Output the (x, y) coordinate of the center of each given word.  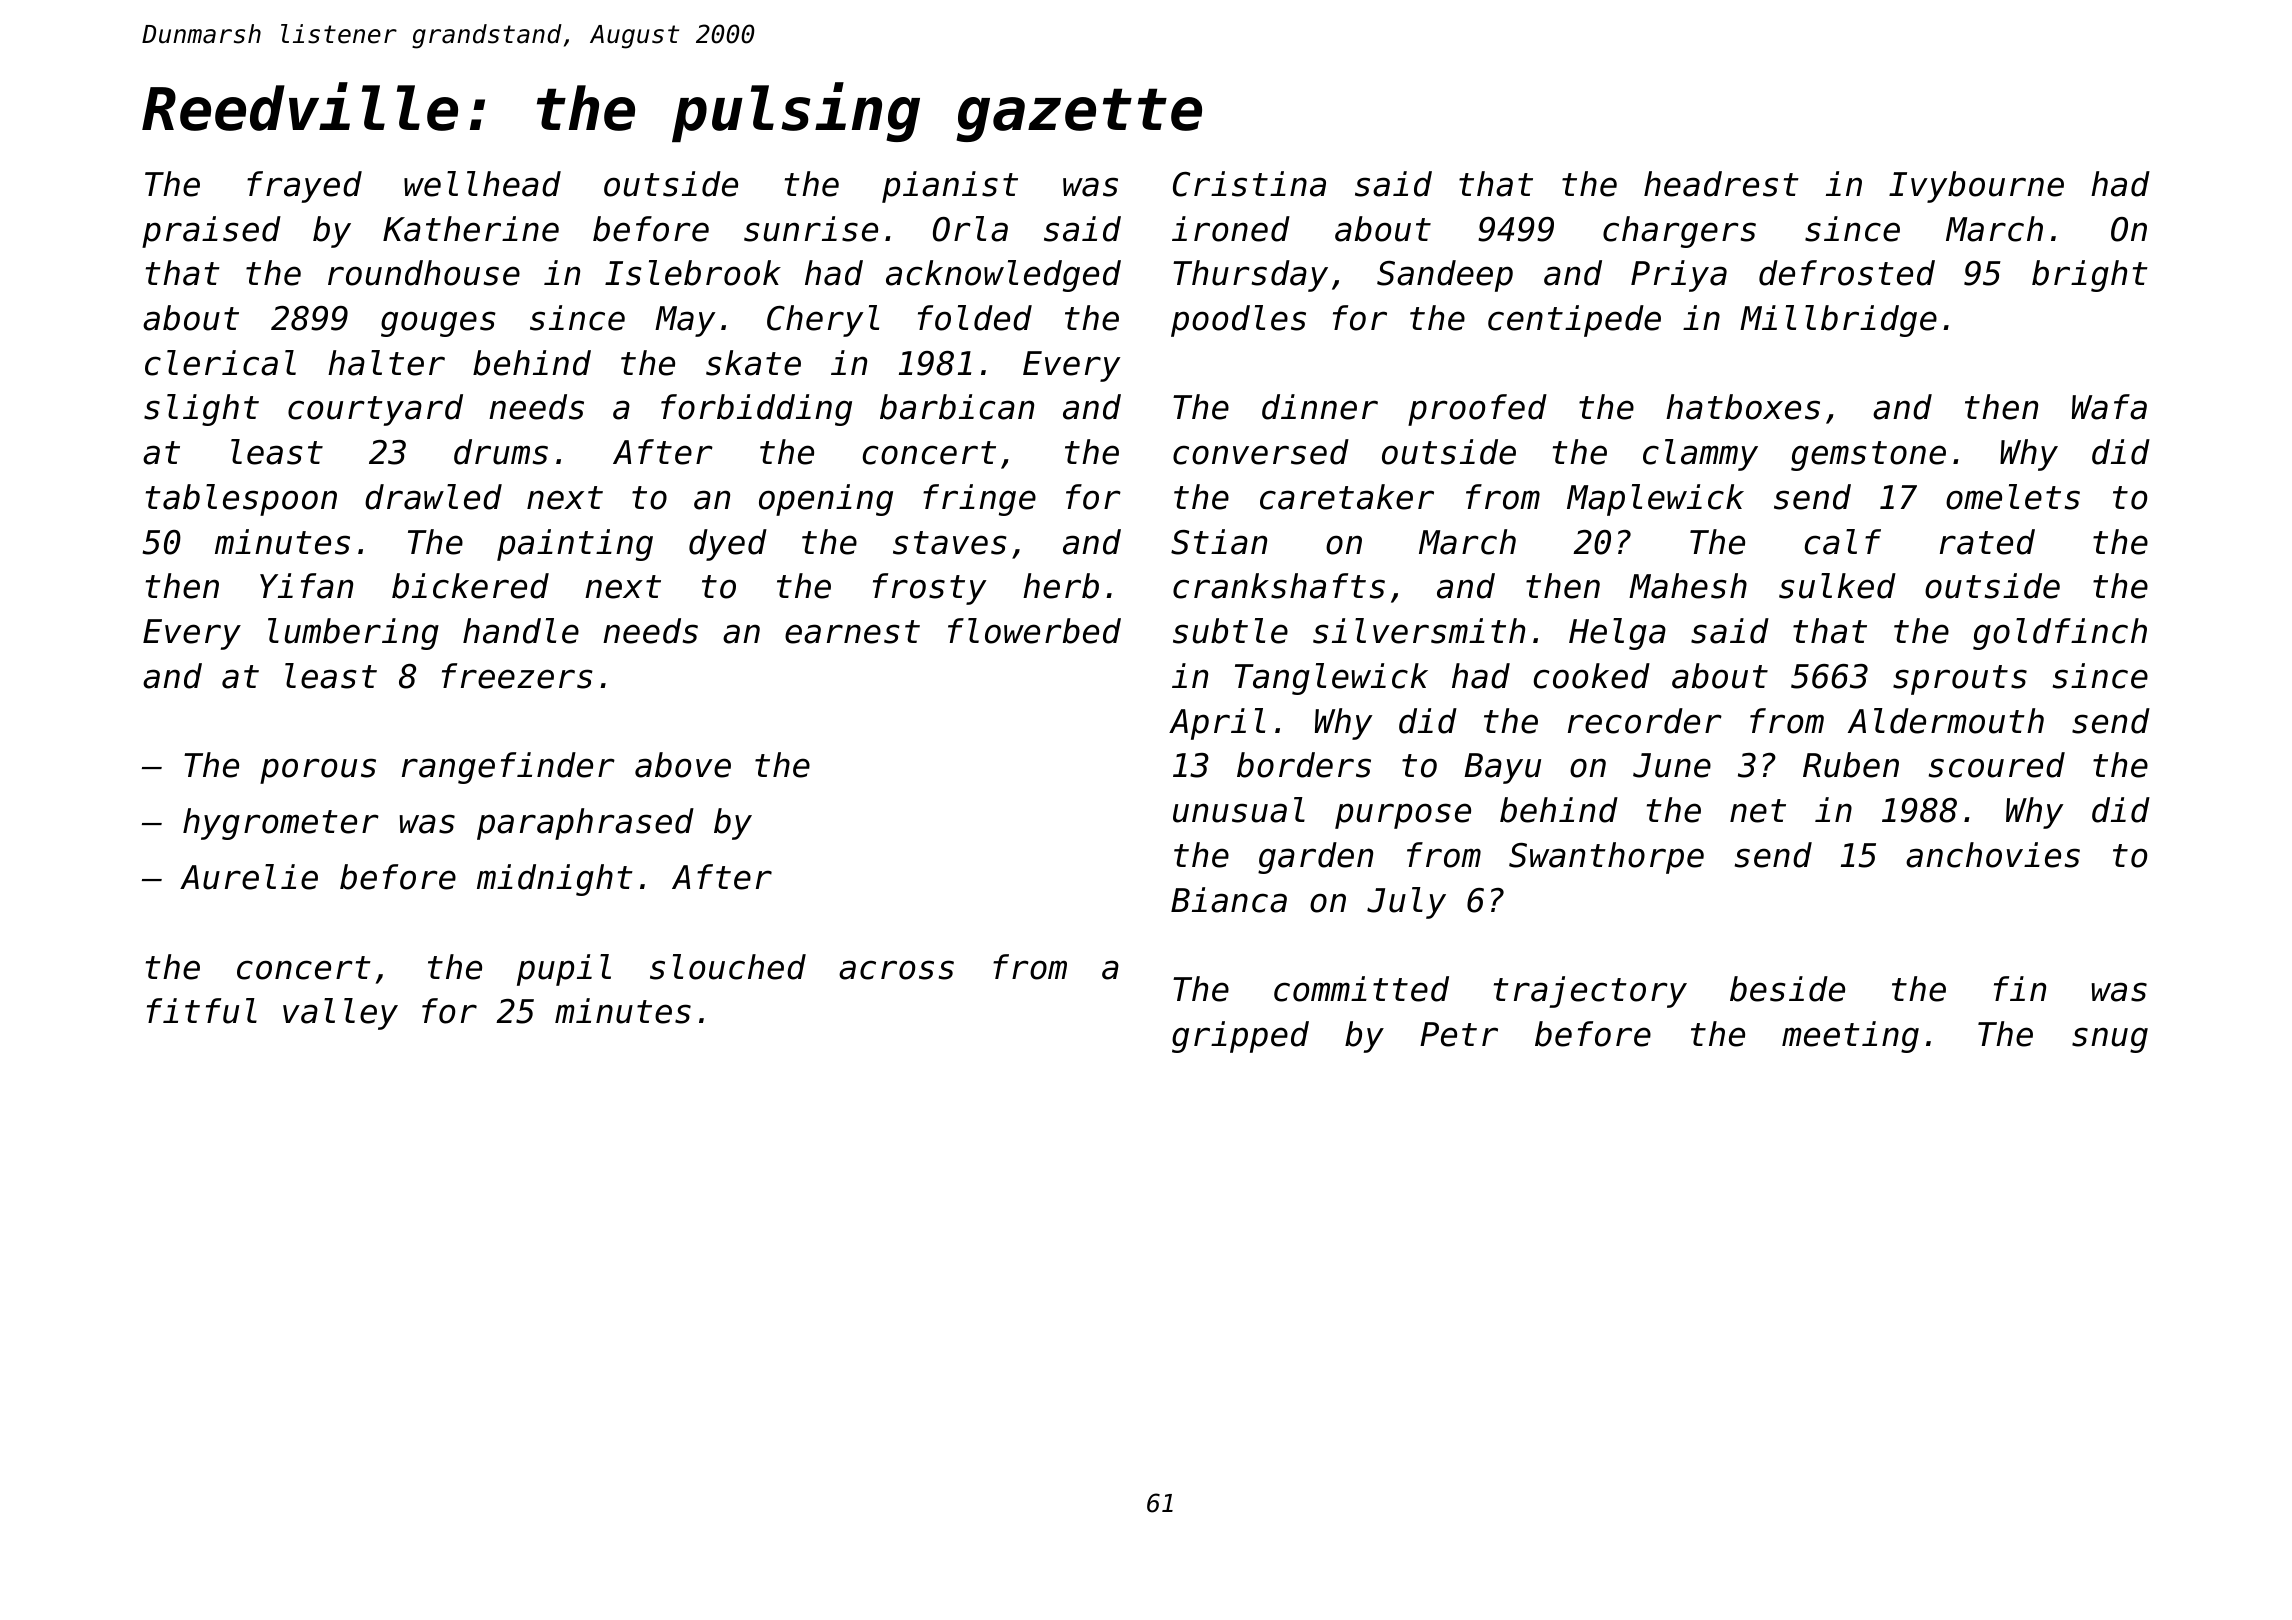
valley (340, 1014)
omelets (2013, 497)
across (896, 970)
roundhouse (424, 273)
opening (826, 500)
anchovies (1993, 855)
